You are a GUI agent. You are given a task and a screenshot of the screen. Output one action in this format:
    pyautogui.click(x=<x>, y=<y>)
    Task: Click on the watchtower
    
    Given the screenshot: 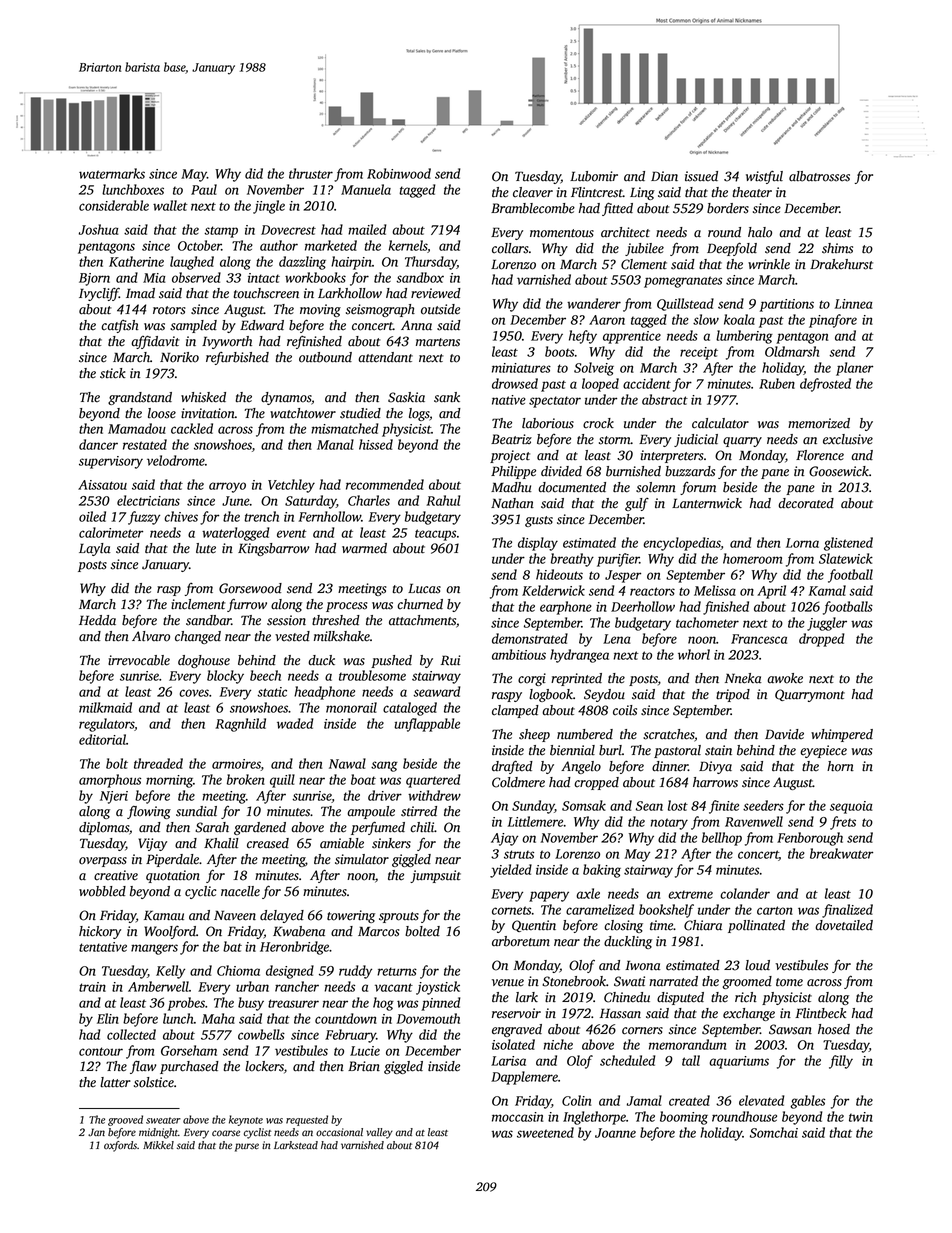 What is the action you would take?
    pyautogui.click(x=303, y=413)
